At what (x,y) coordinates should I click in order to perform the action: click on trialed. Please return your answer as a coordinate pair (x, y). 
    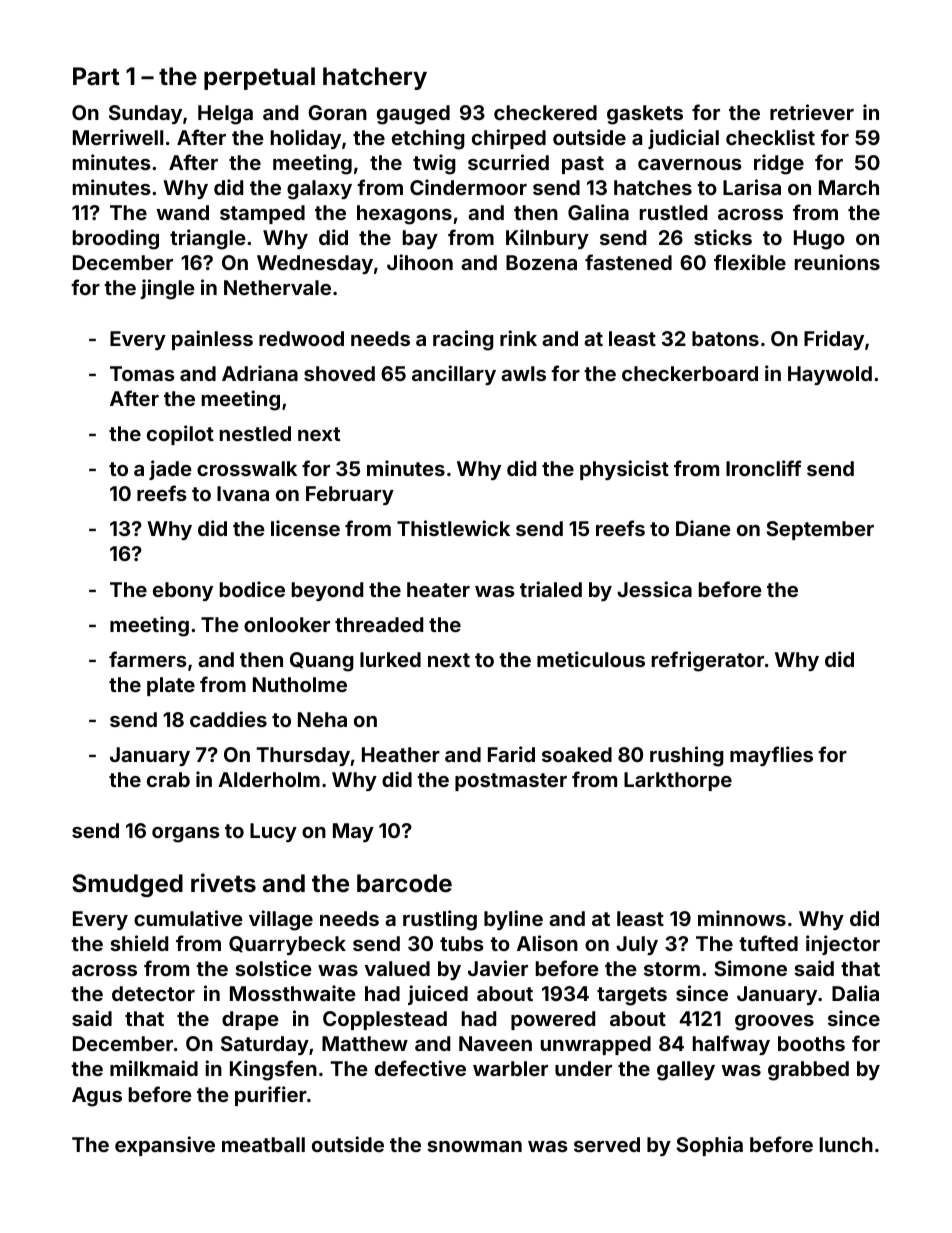
    Looking at the image, I should click on (551, 589).
